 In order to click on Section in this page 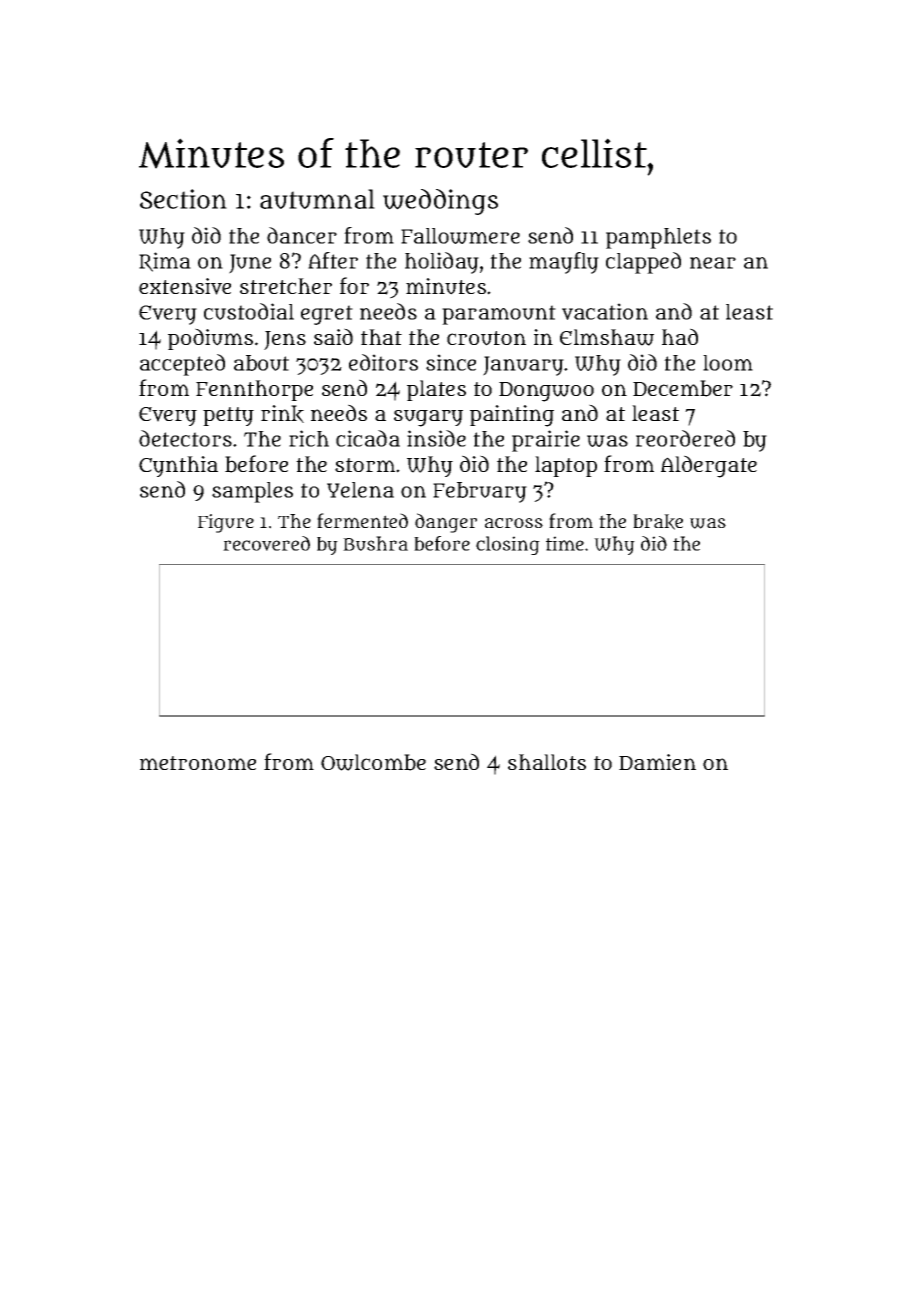, I will do `click(183, 199)`.
